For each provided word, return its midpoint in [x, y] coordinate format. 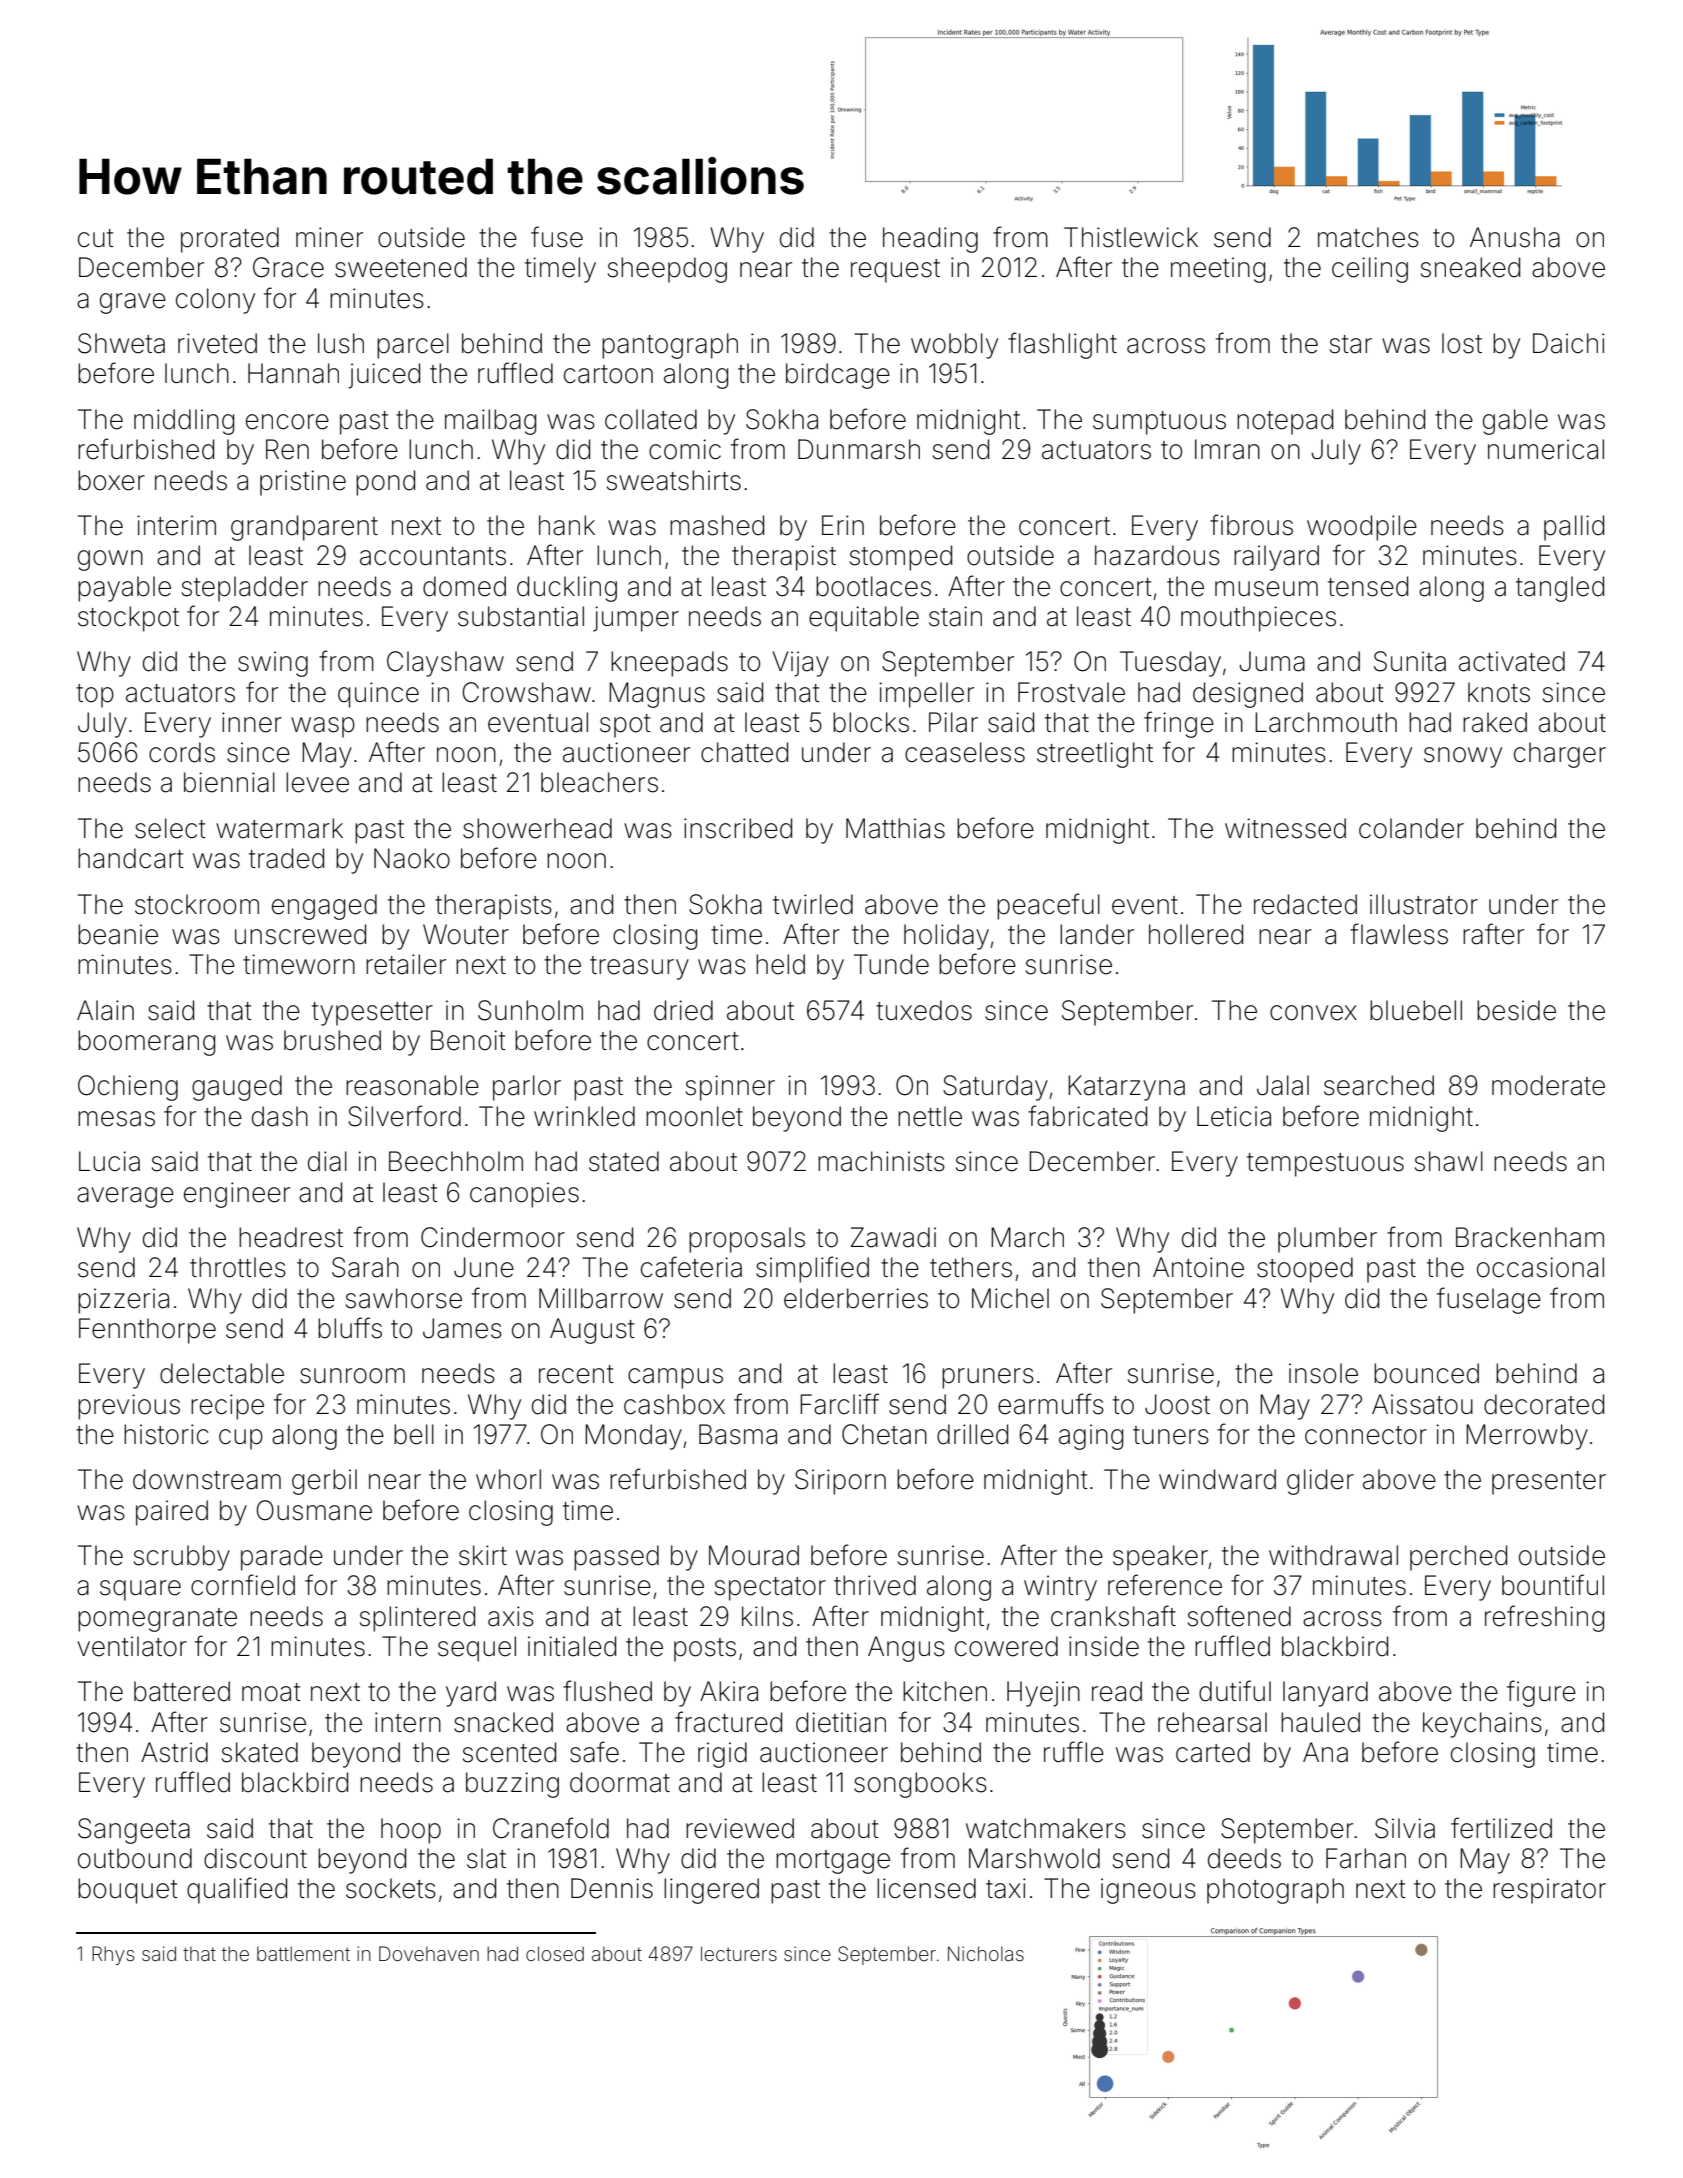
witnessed [1285, 828]
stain [955, 616]
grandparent [304, 528]
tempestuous [1325, 1165]
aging [1091, 1437]
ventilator [132, 1646]
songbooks [920, 1785]
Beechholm [456, 1161]
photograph [1275, 1891]
